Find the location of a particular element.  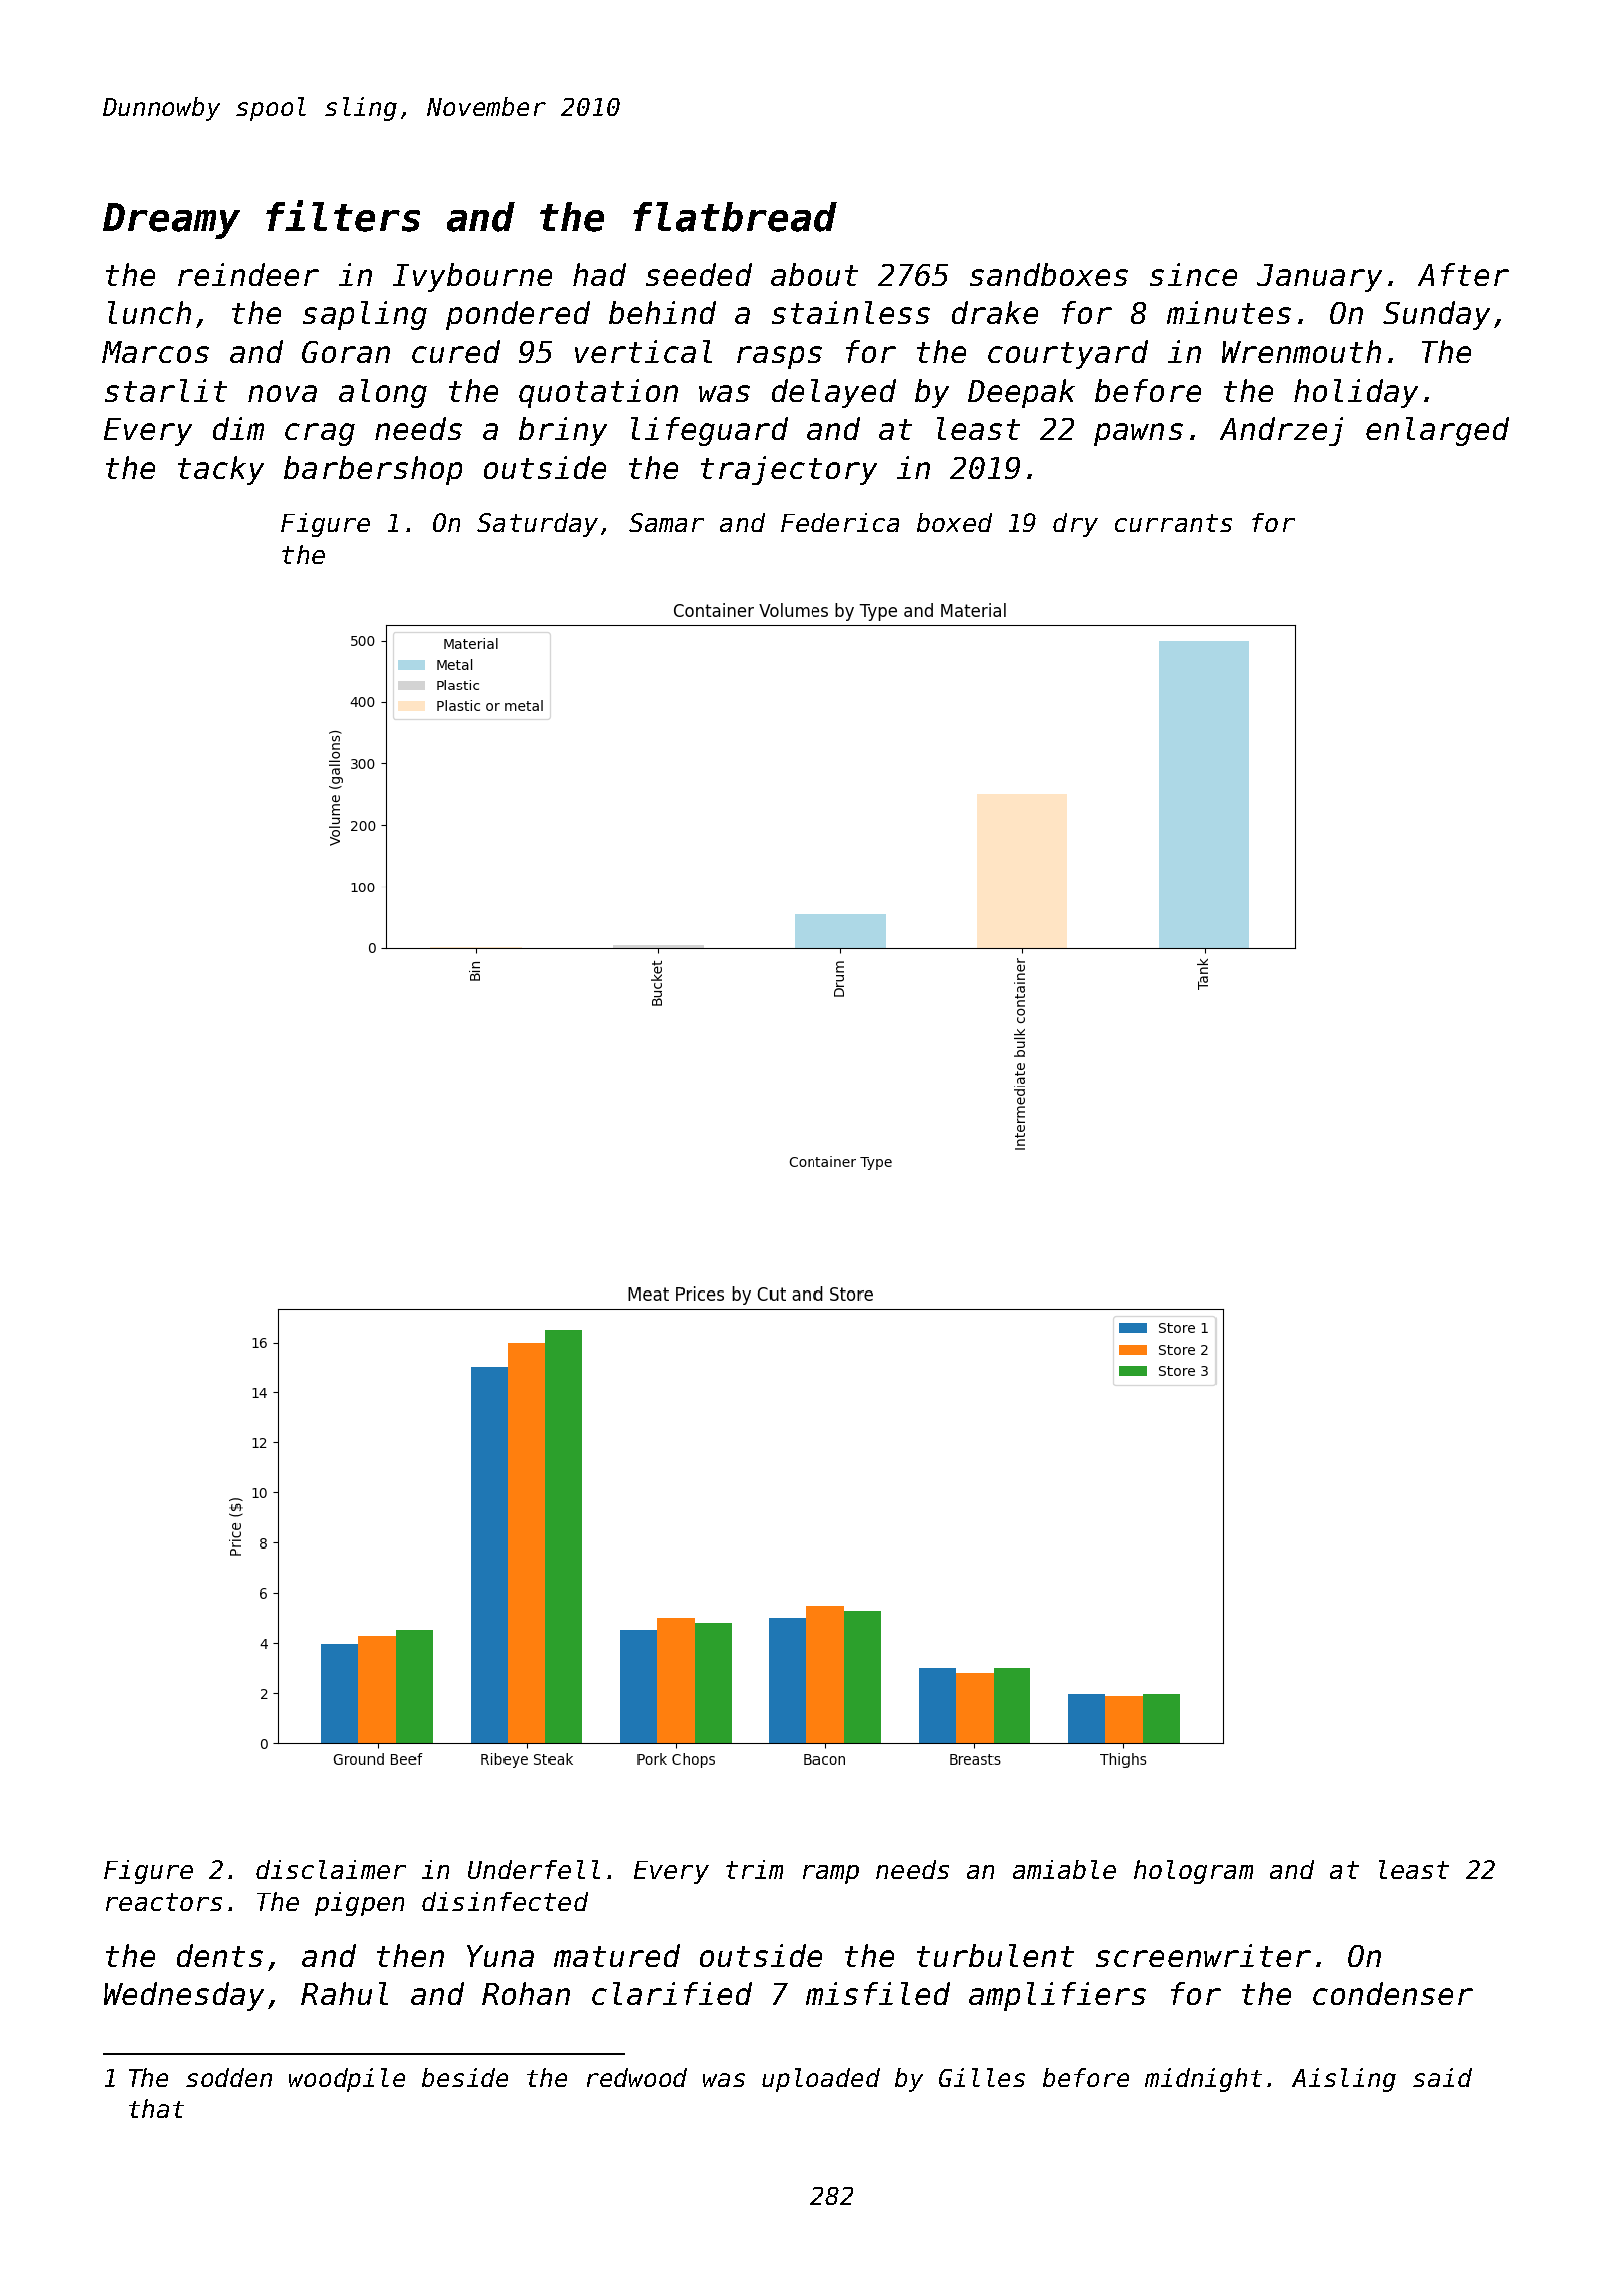

holiday is located at coordinates (1356, 393).
